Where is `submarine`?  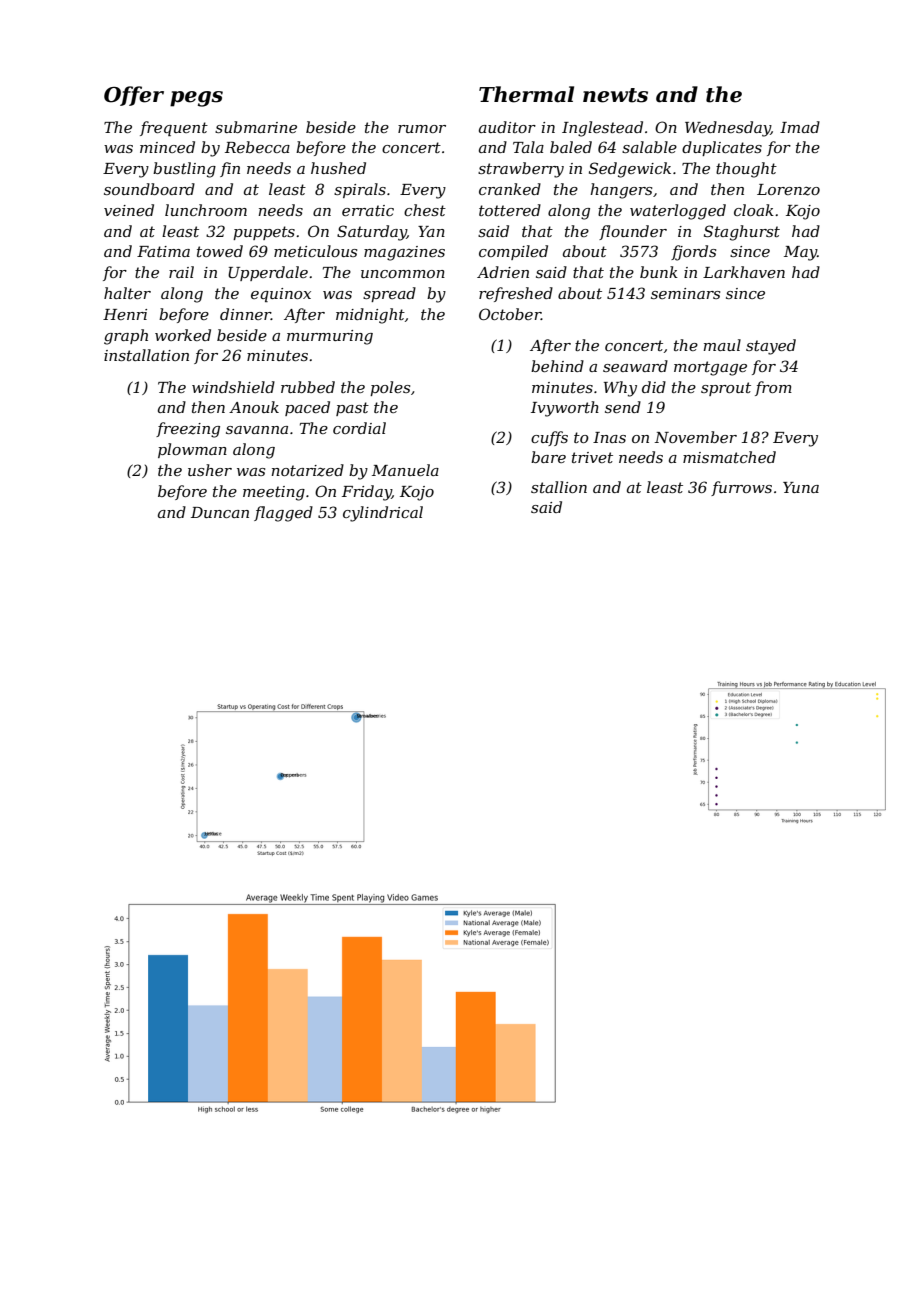
submarine is located at coordinates (256, 127).
